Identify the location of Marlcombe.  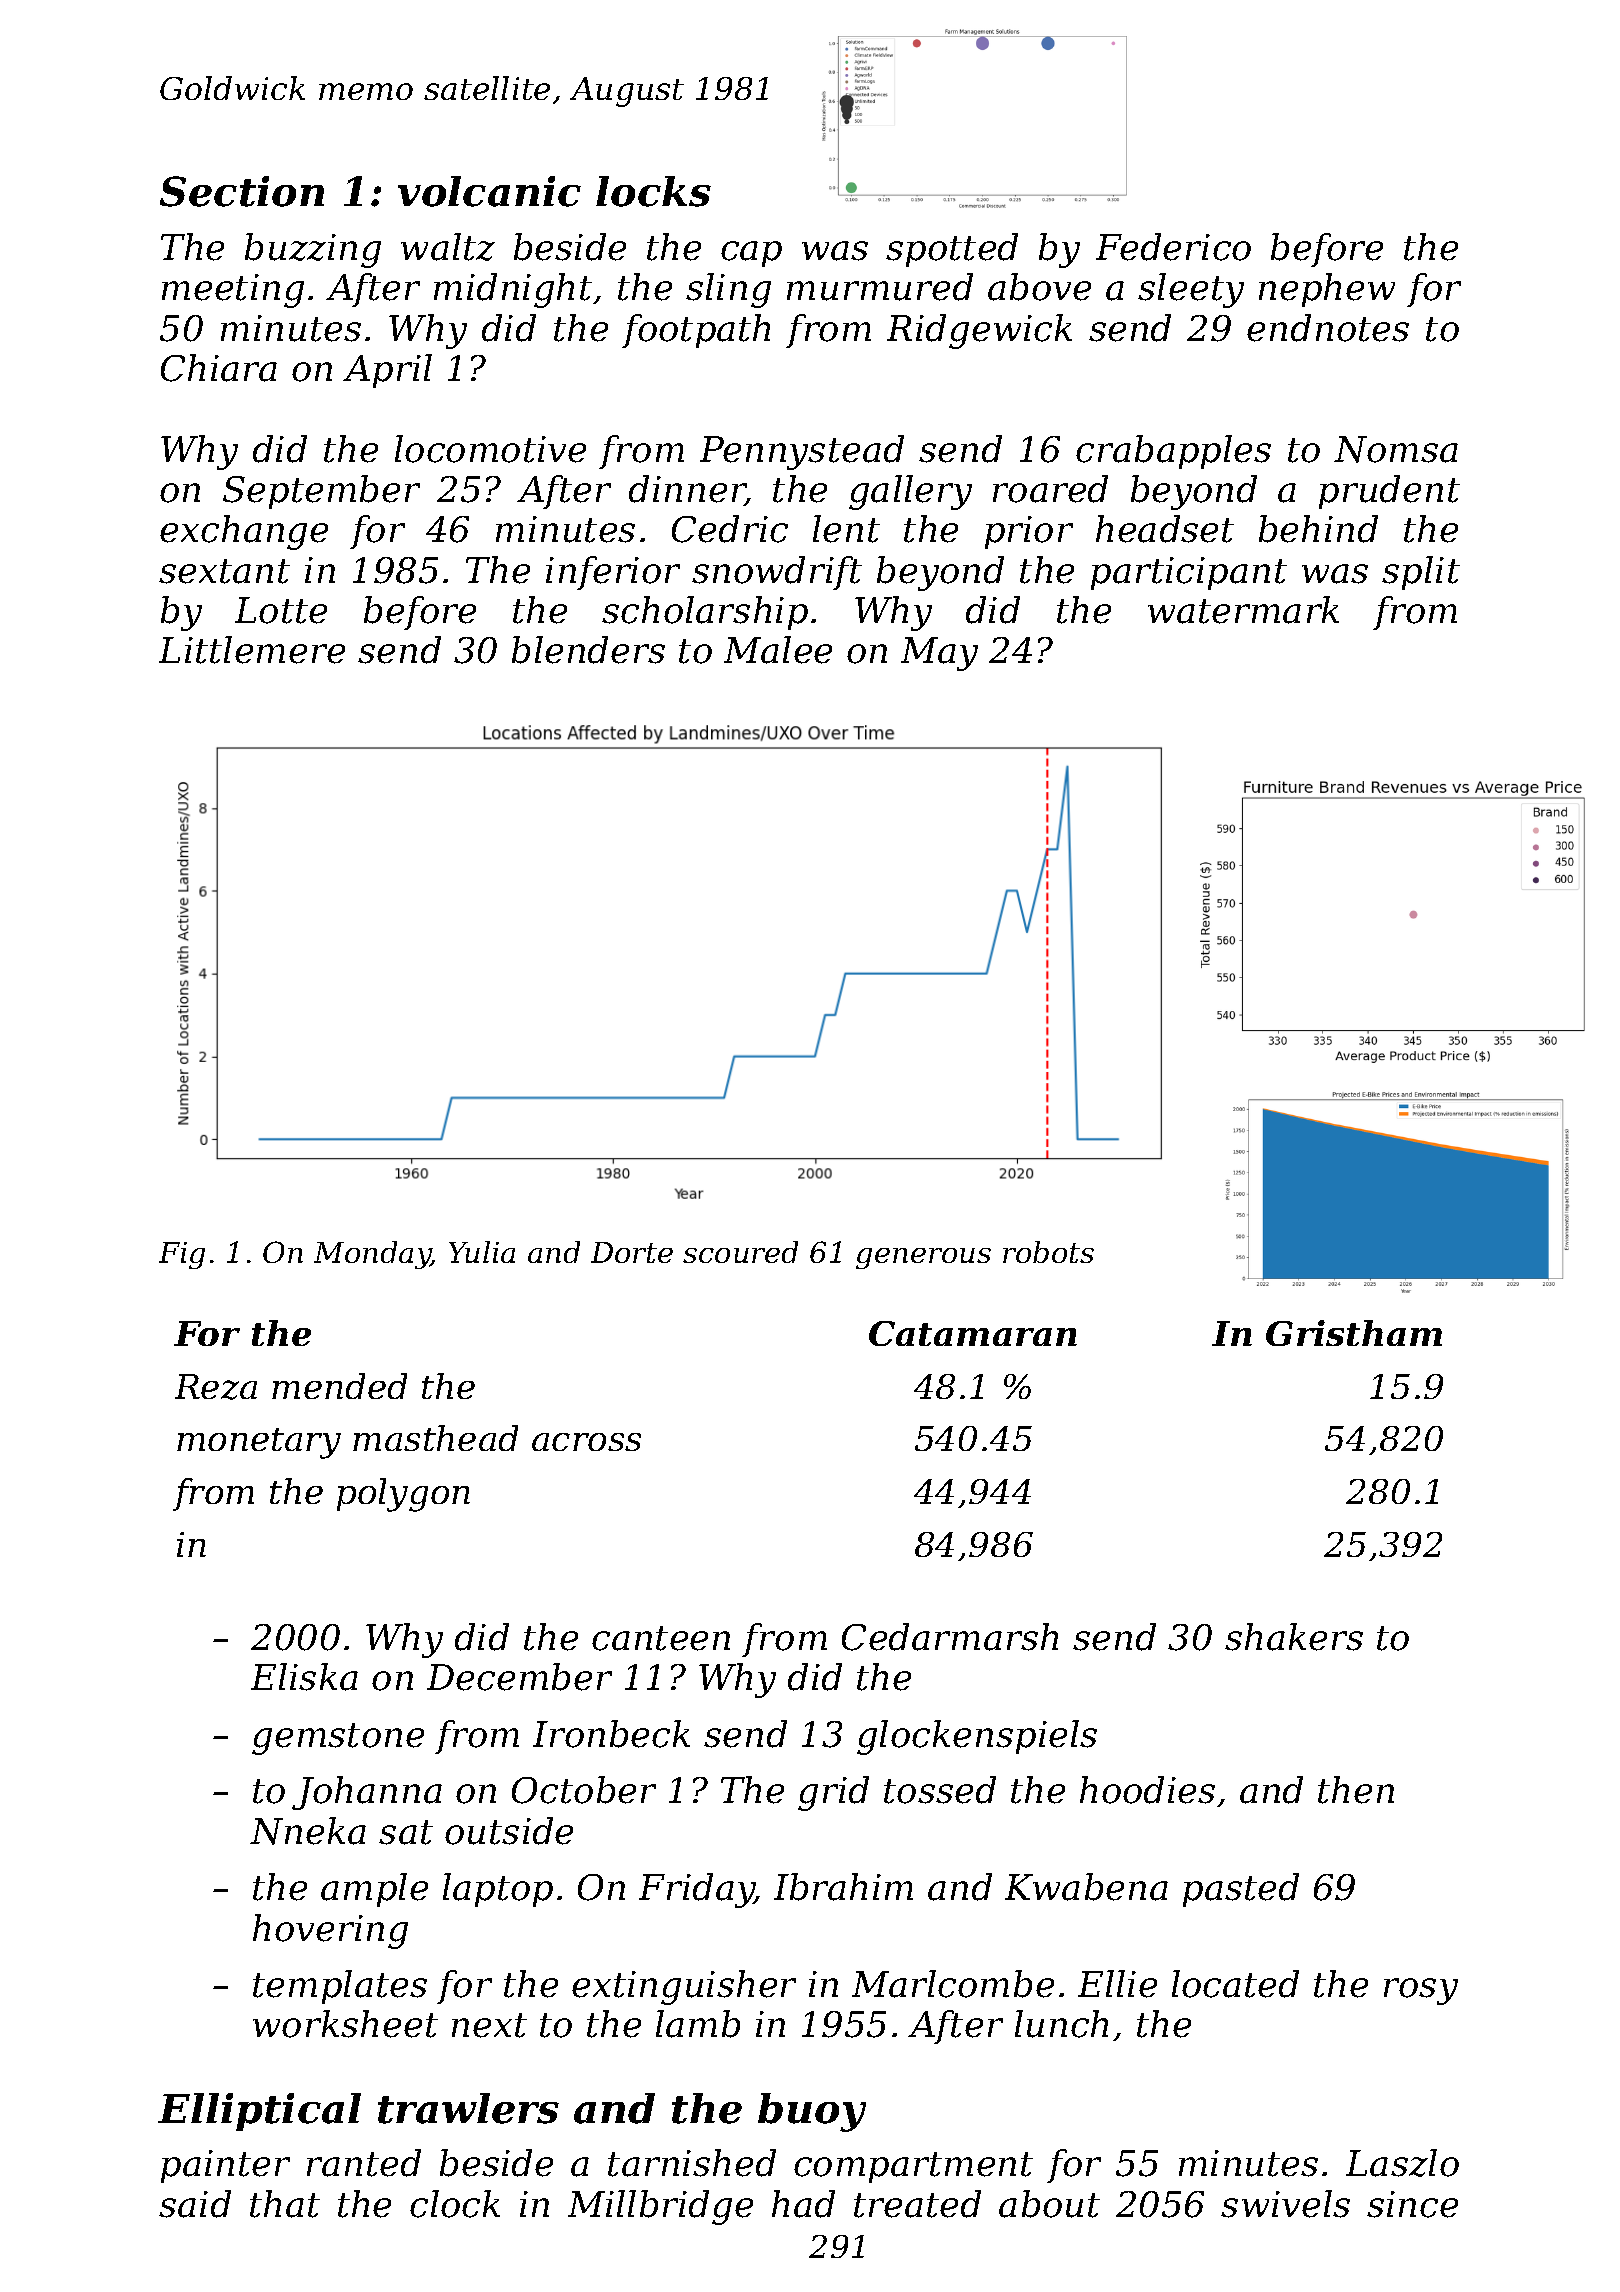
(953, 1984).
